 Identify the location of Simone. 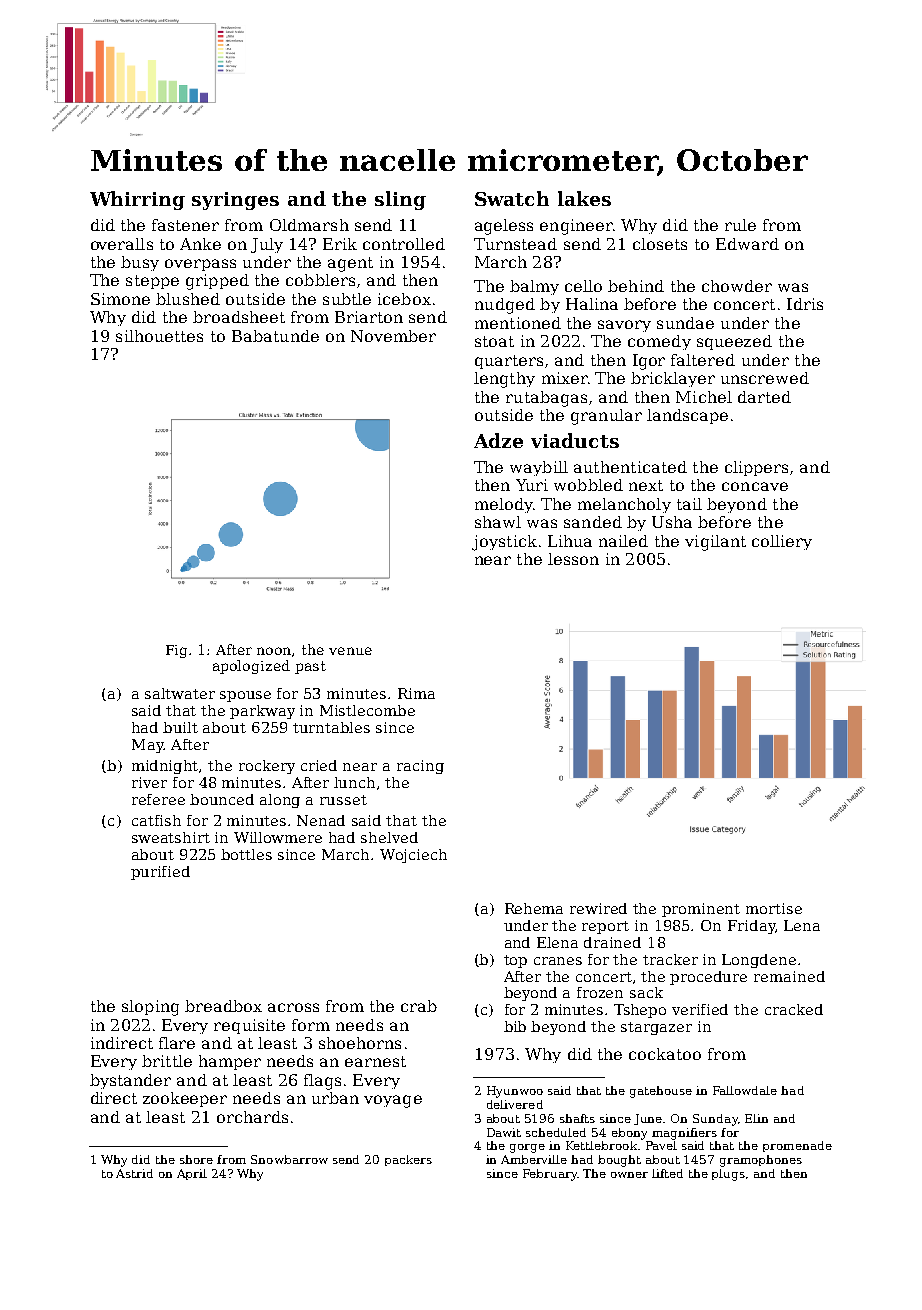
(120, 299).
